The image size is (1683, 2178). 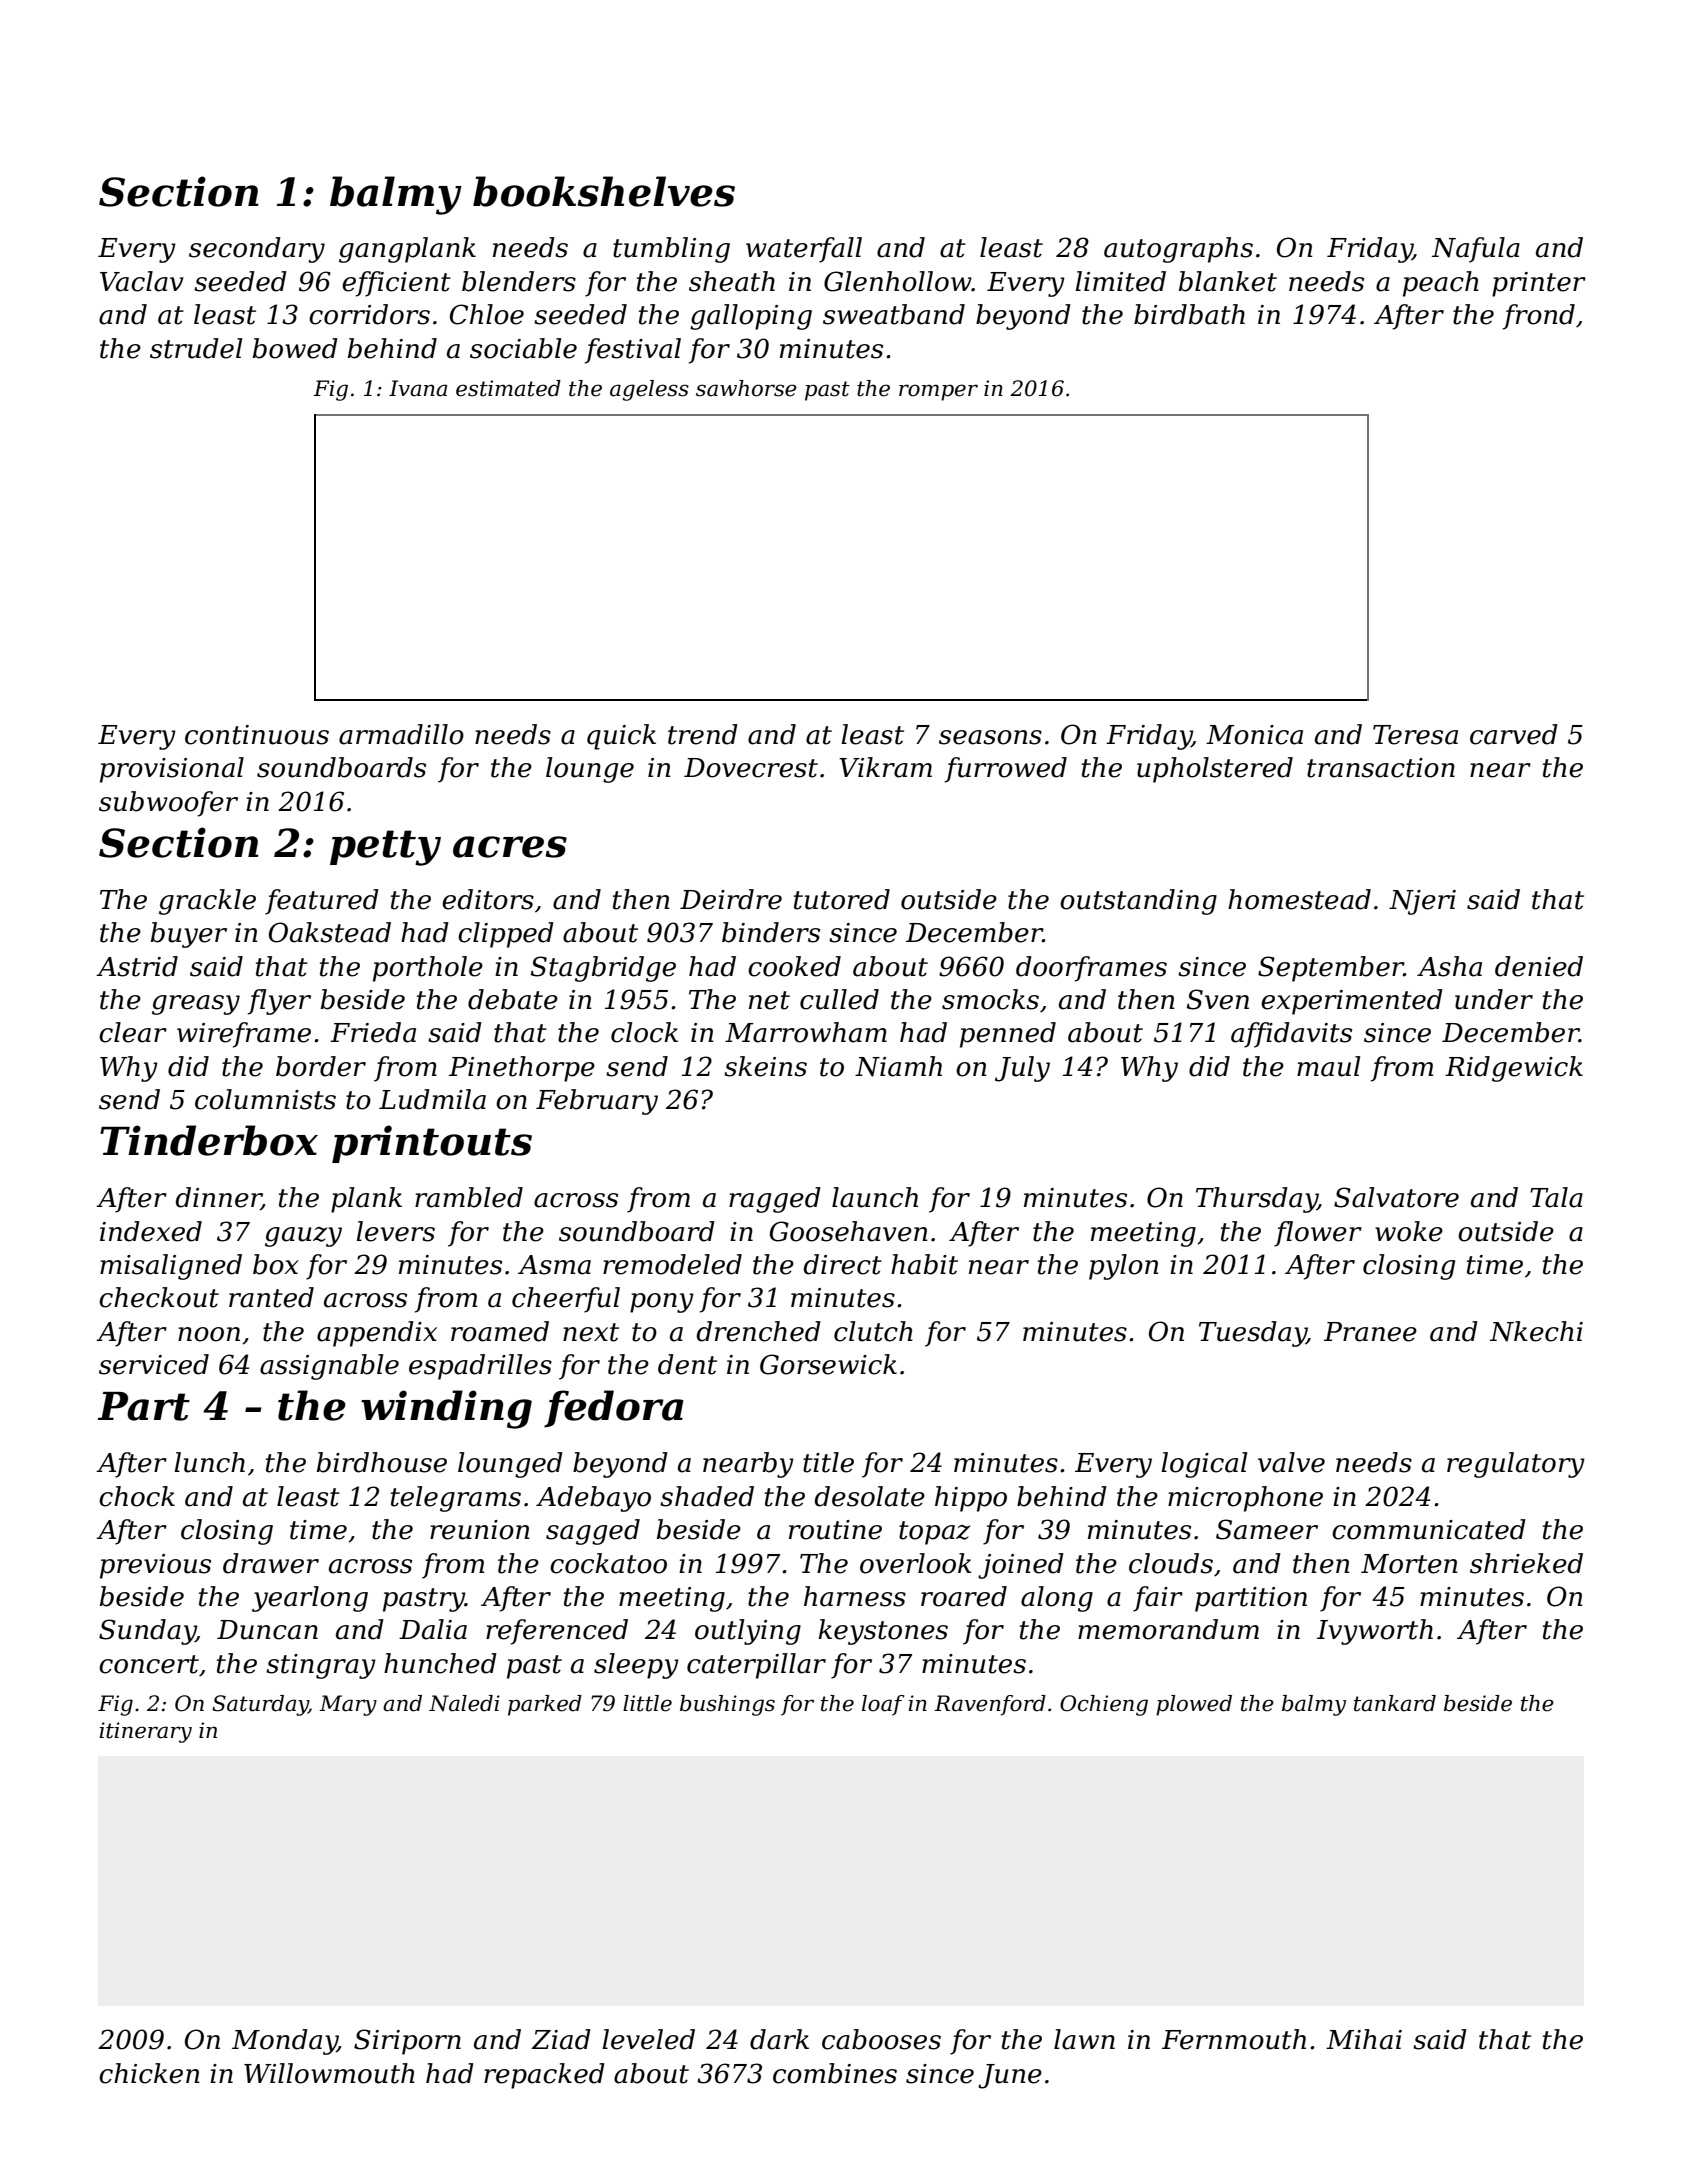 What do you see at coordinates (1194, 1705) in the image?
I see `plowed` at bounding box center [1194, 1705].
